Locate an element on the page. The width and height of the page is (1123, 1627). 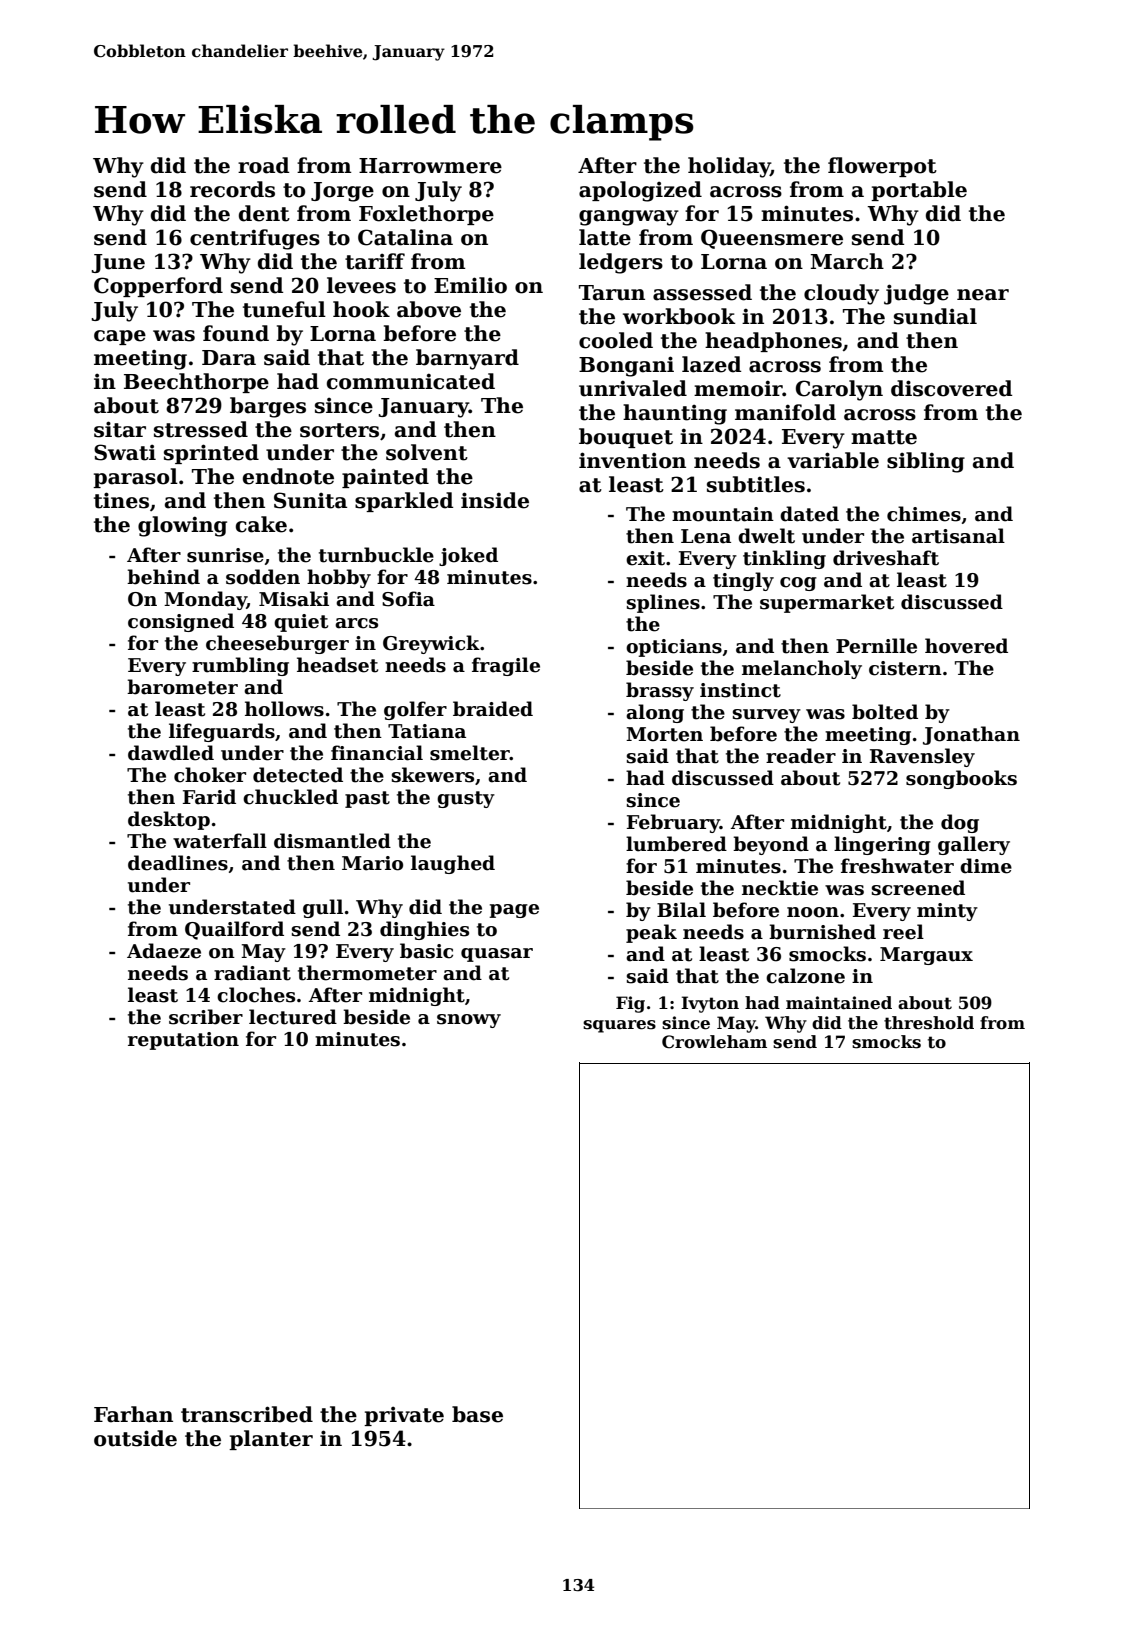
flowerpot is located at coordinates (882, 167).
